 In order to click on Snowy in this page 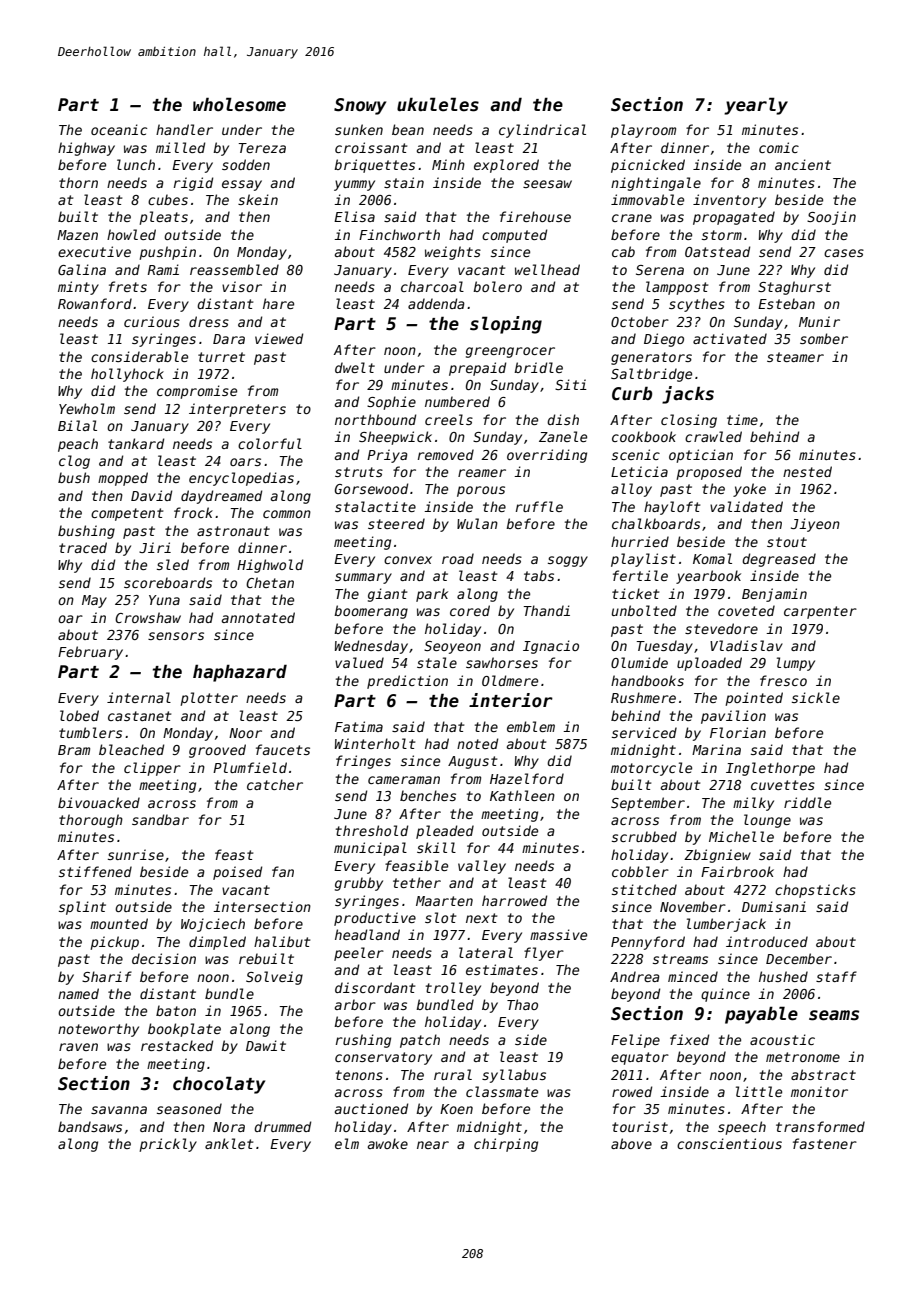, I will do `click(360, 106)`.
